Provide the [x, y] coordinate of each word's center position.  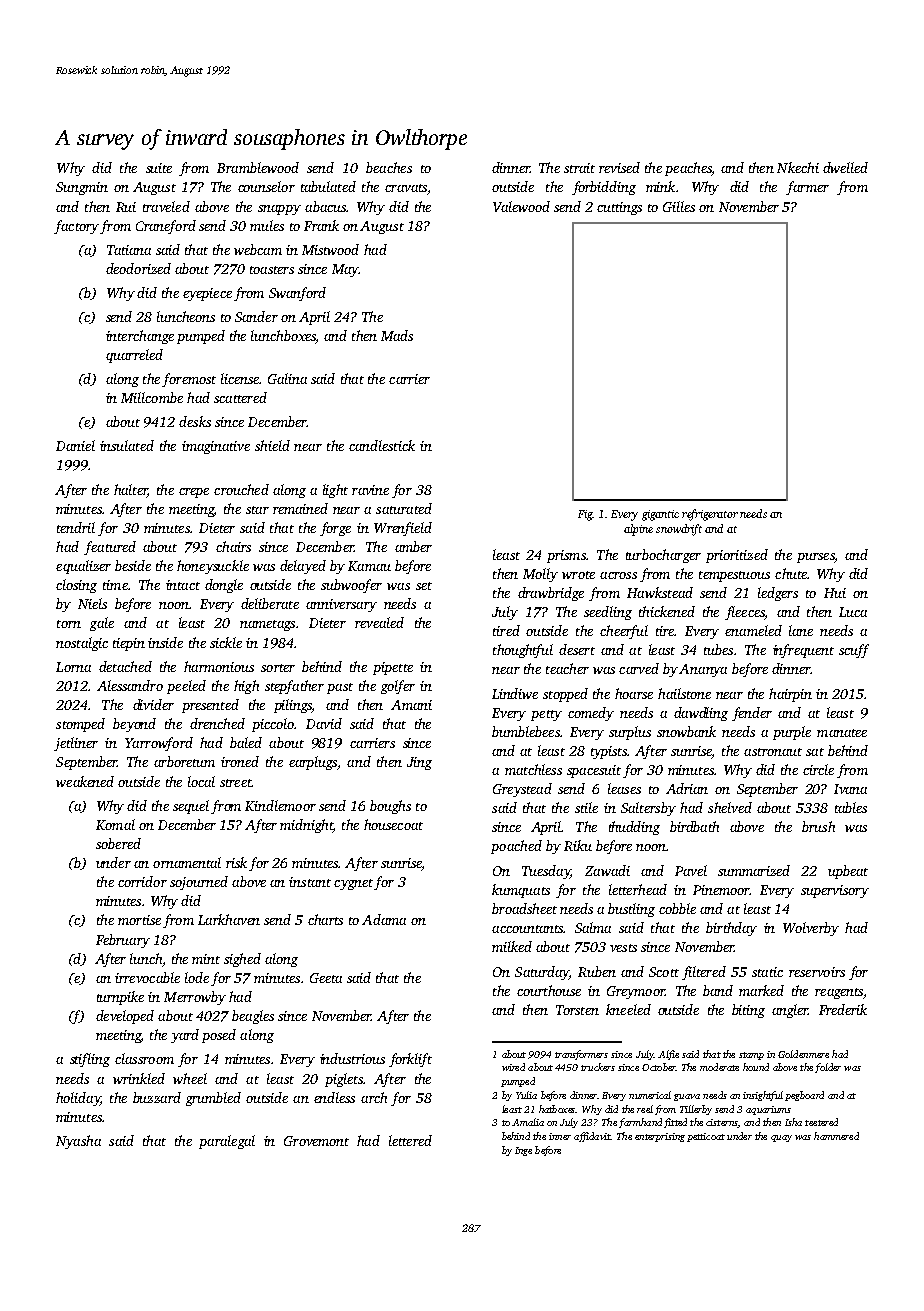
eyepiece [207, 294]
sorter [278, 668]
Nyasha [78, 1142]
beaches [389, 167]
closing [76, 586]
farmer [807, 188]
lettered [410, 1140]
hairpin [790, 695]
